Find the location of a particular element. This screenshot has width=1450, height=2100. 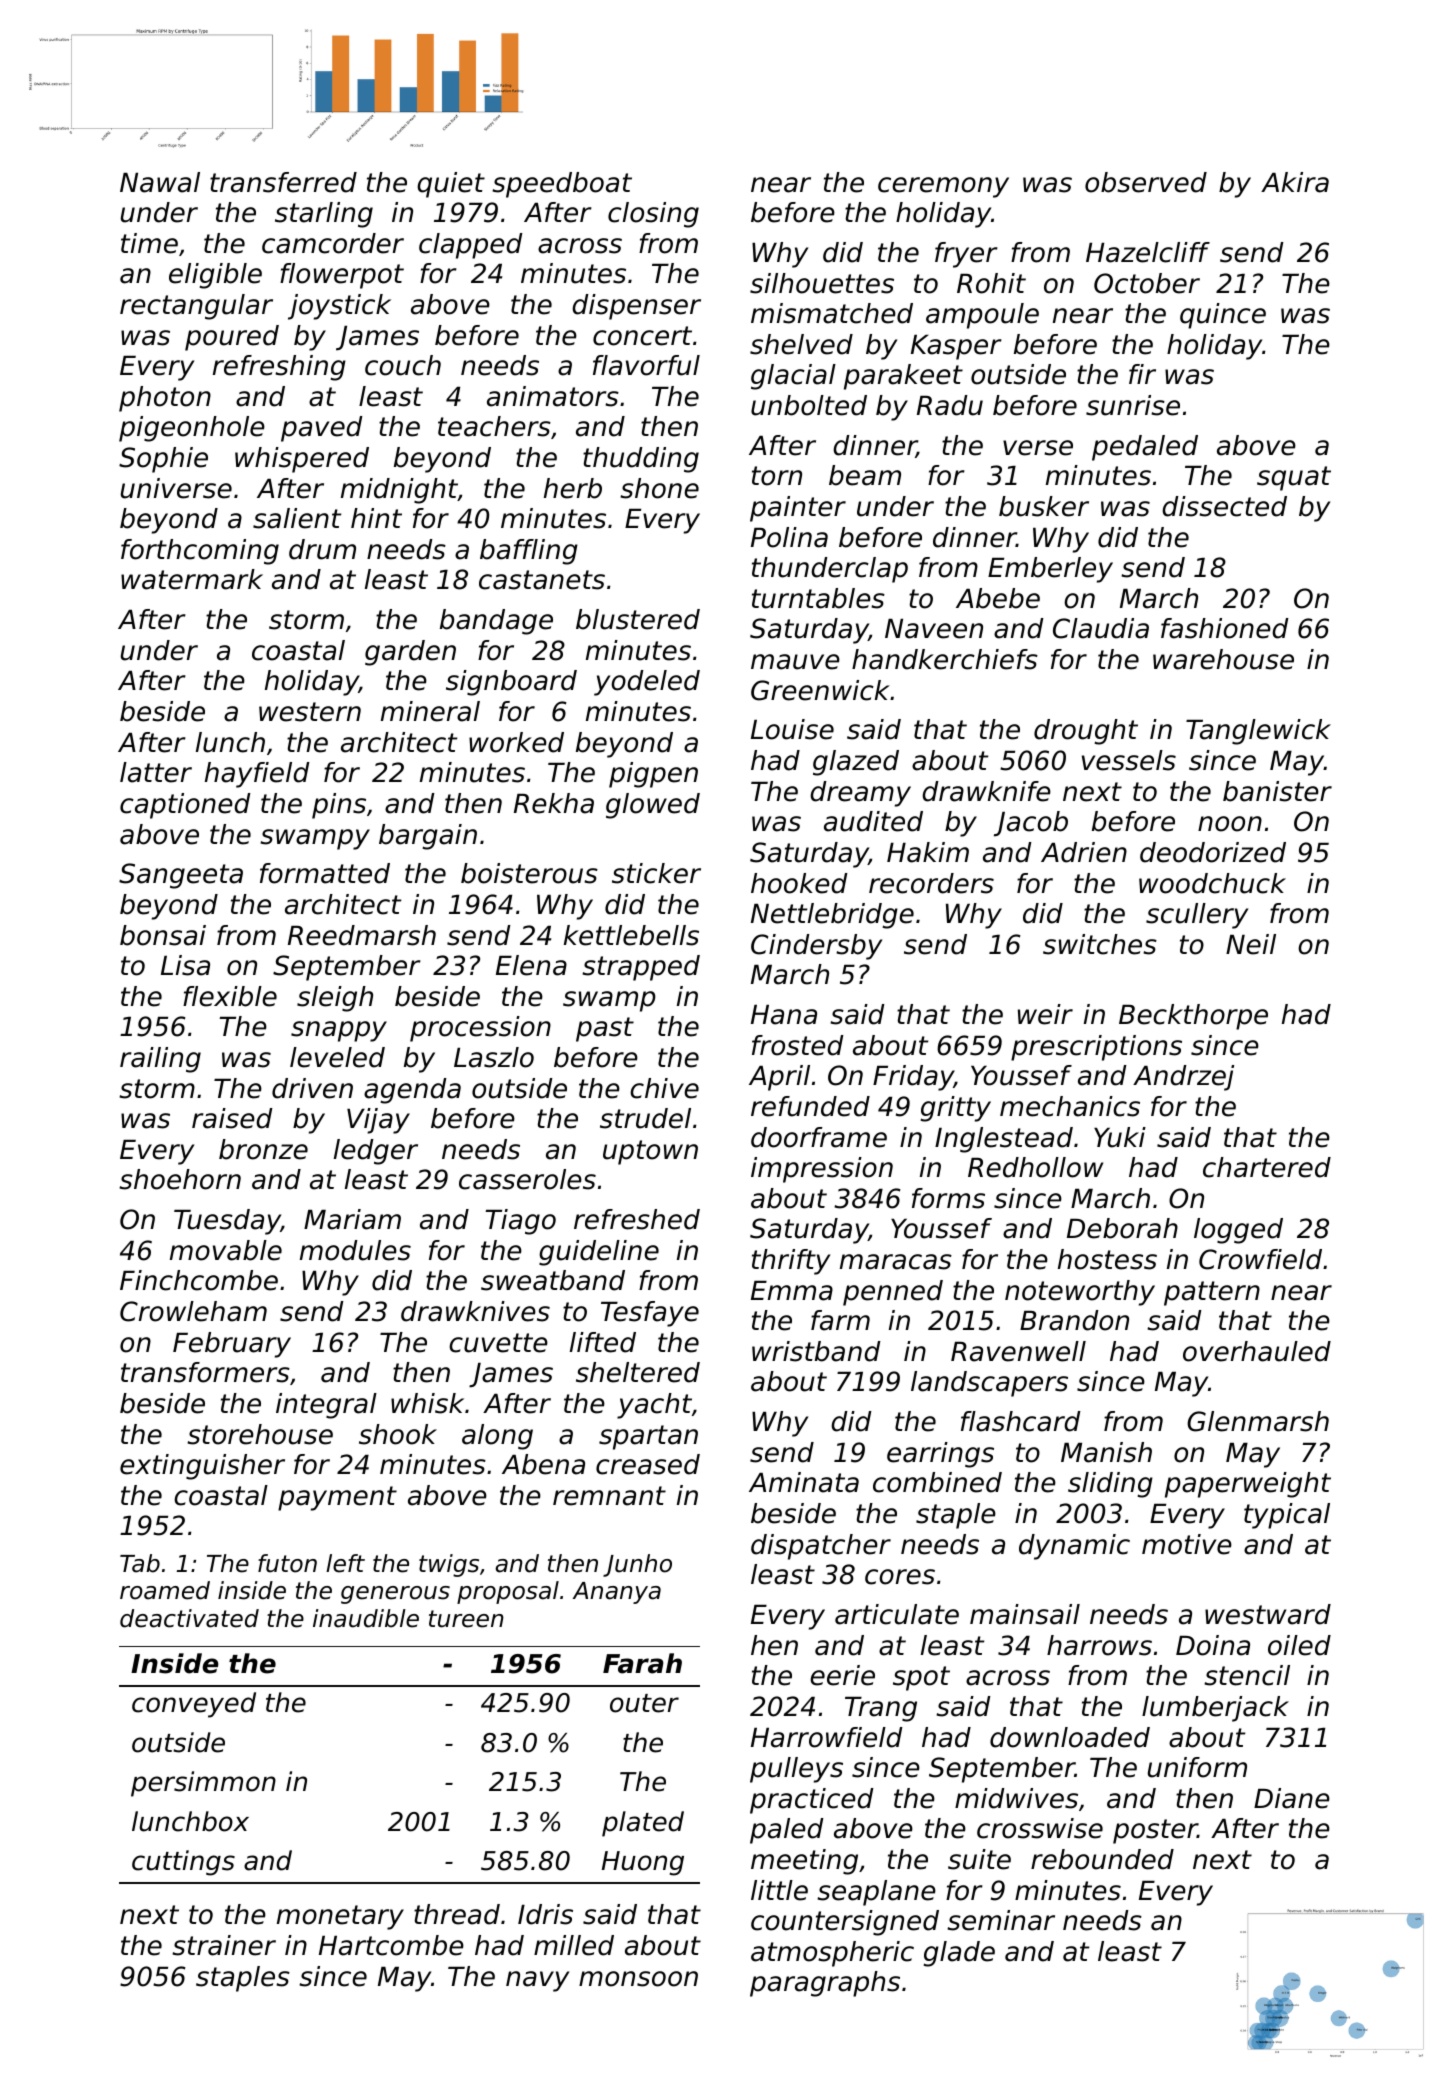

bronze is located at coordinates (263, 1149).
